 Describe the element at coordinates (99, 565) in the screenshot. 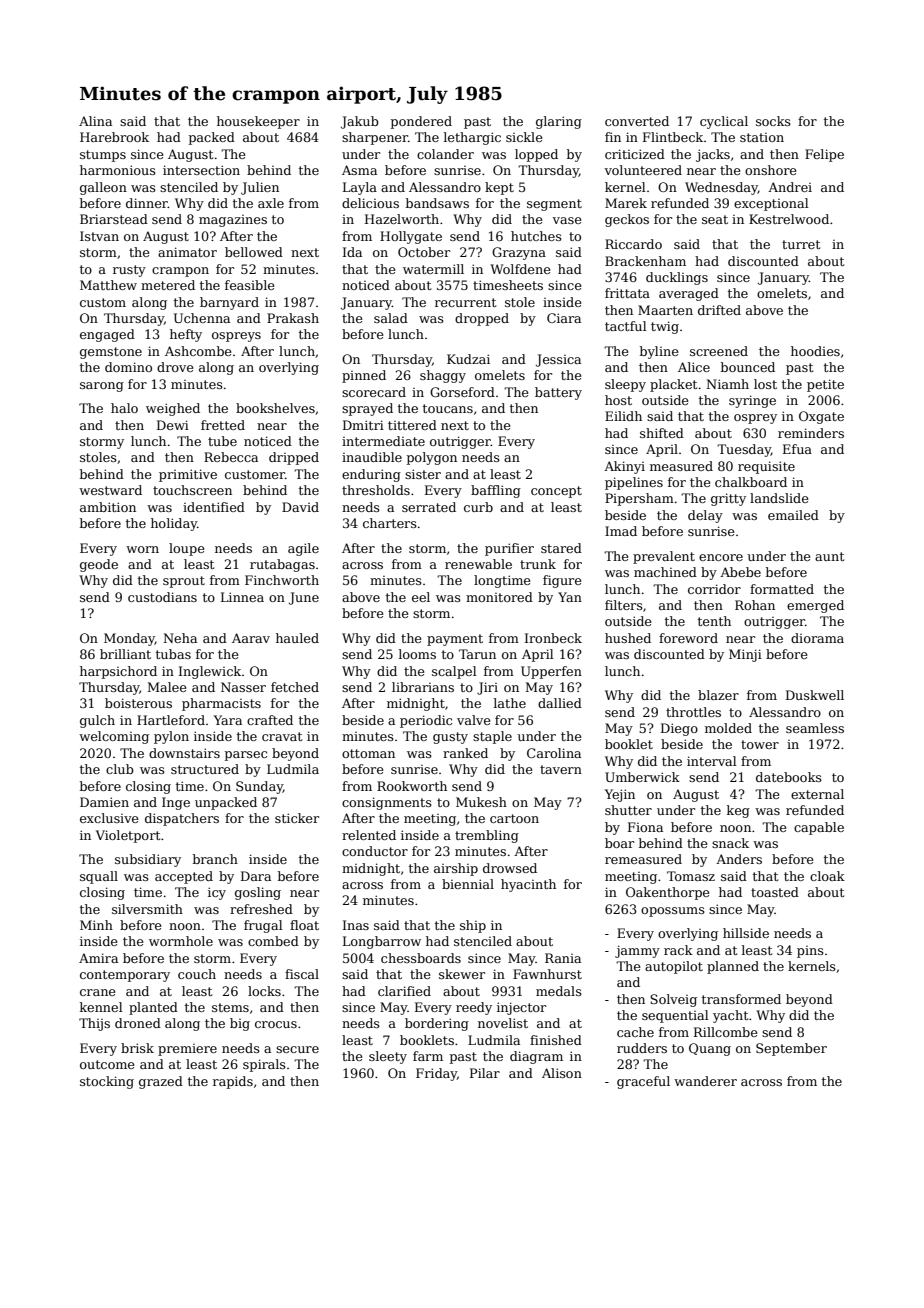

I see `geode` at that location.
